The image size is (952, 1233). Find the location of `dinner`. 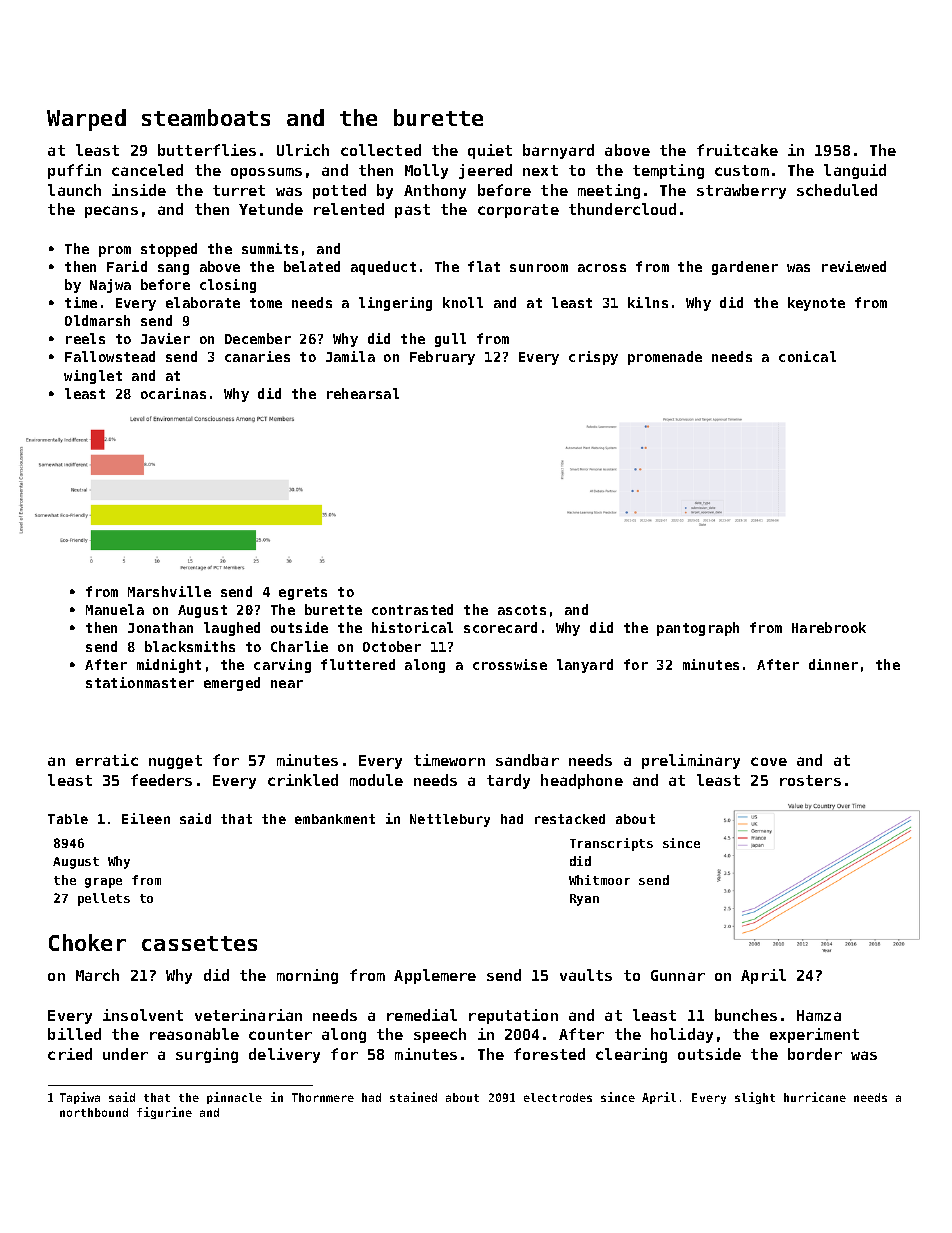

dinner is located at coordinates (833, 664).
